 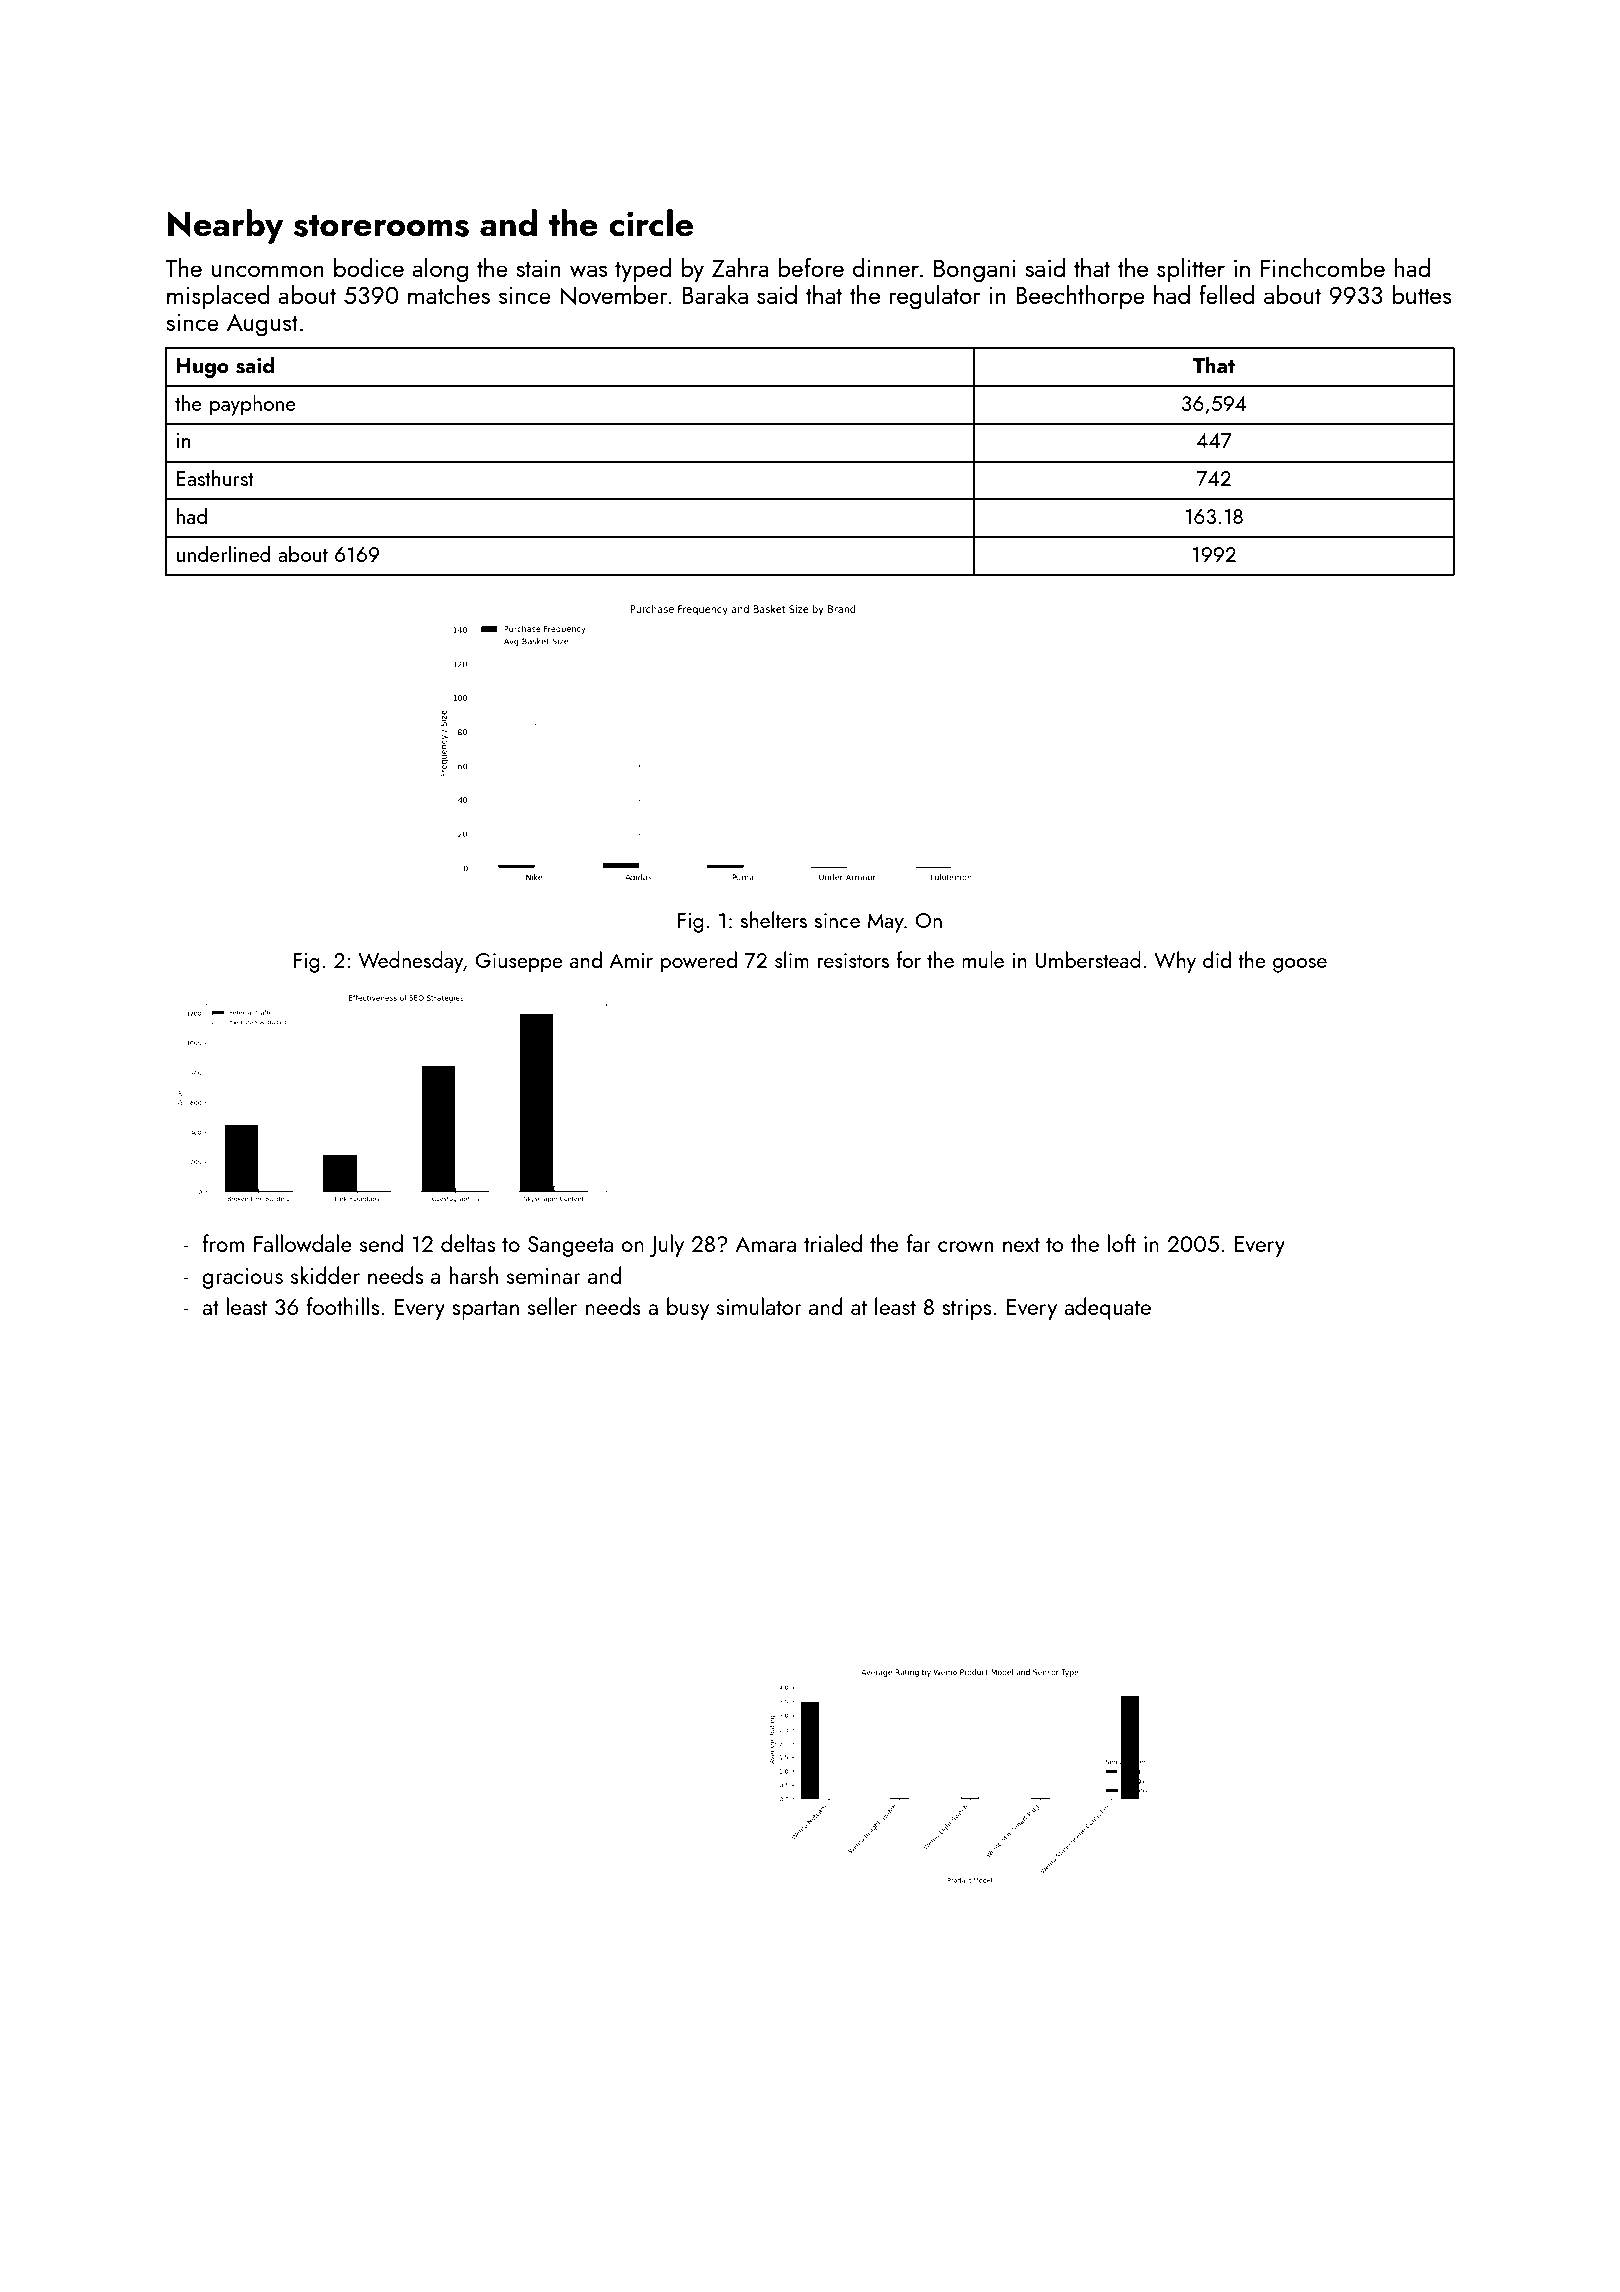 What do you see at coordinates (381, 226) in the document?
I see `storerooms` at bounding box center [381, 226].
